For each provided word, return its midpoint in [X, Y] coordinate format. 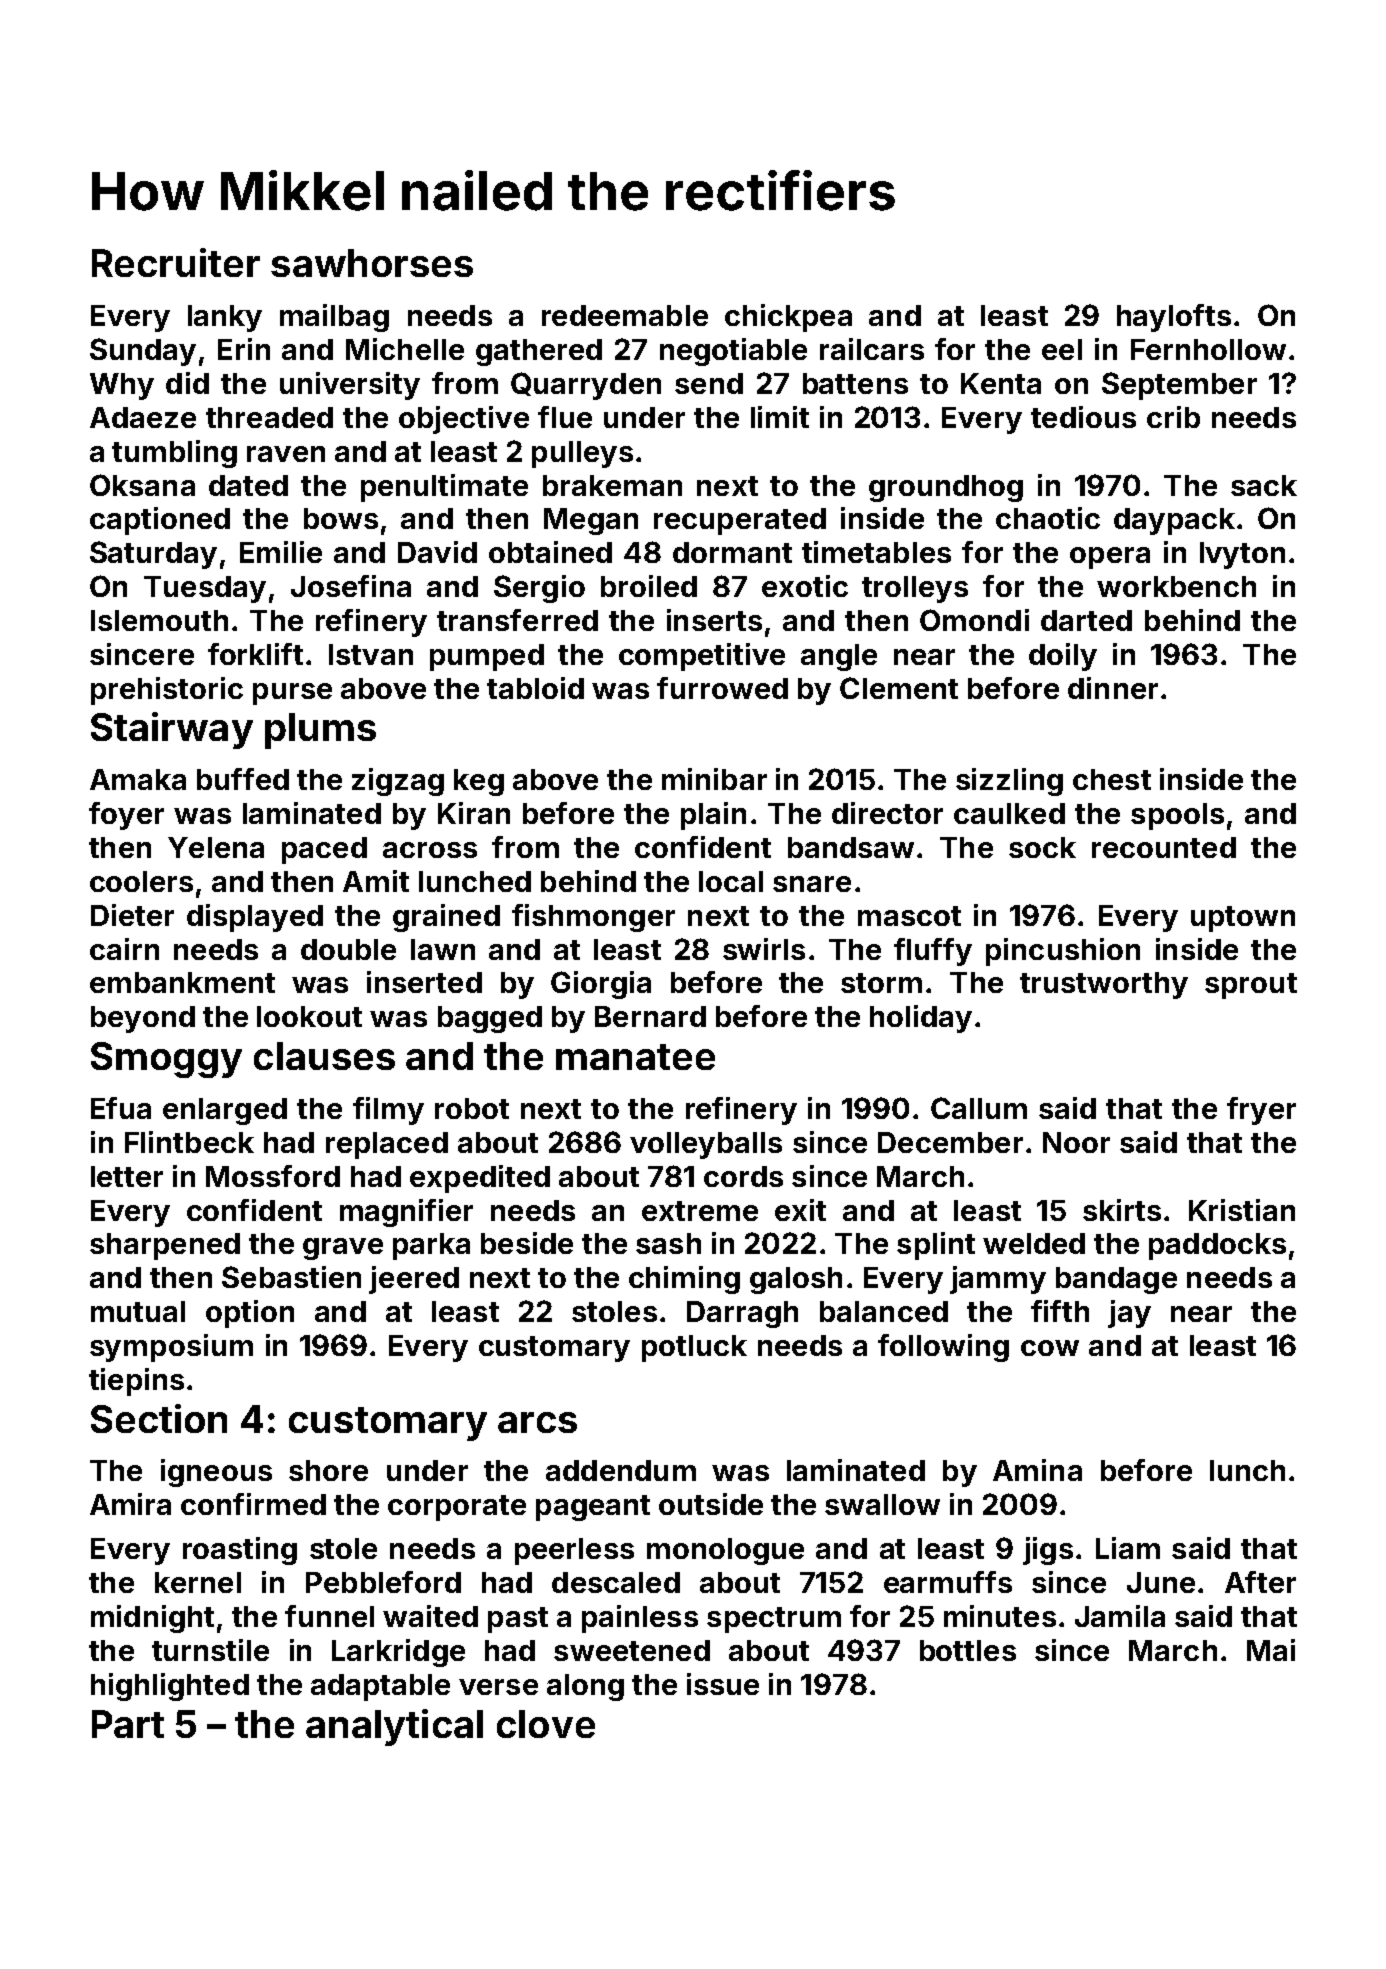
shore [328, 1470]
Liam [1128, 1548]
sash [668, 1243]
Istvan [371, 654]
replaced [387, 1145]
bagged [490, 1019]
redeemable [625, 315]
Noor [1076, 1142]
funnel [329, 1616]
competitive [702, 657]
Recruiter [176, 262]
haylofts [1174, 318]
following [943, 1348]
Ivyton [1242, 555]
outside [711, 1504]
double [348, 949]
